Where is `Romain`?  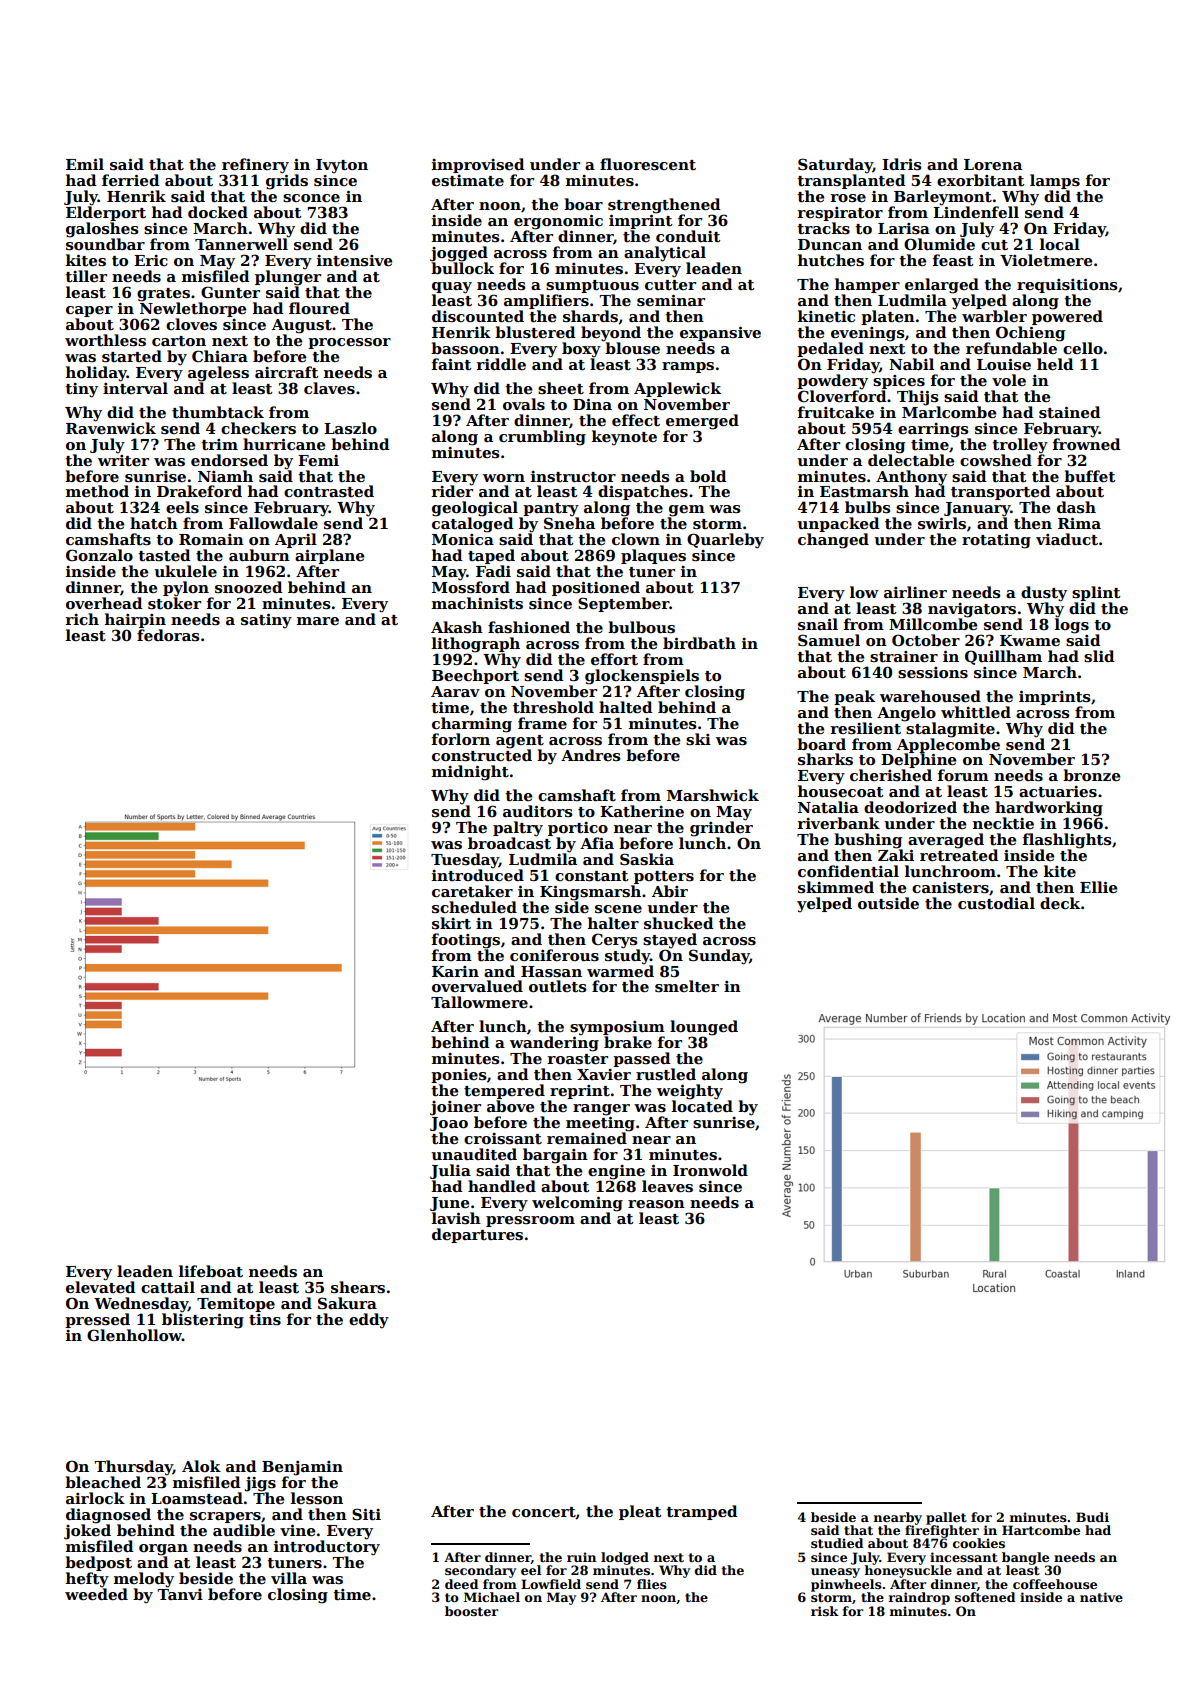 Romain is located at coordinates (211, 539).
